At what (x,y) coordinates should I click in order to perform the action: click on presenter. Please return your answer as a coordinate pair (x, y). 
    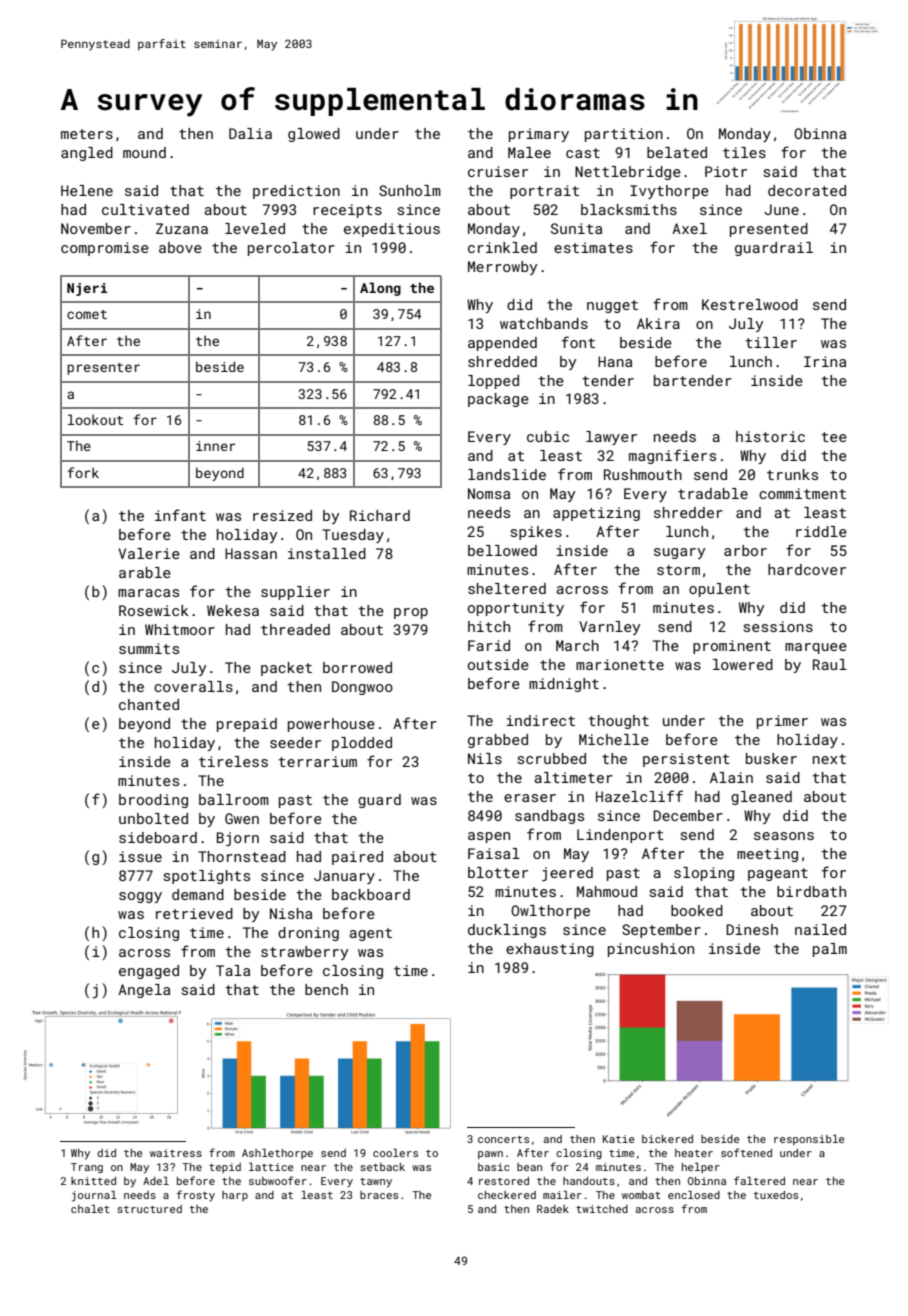
    Looking at the image, I should click on (103, 369).
